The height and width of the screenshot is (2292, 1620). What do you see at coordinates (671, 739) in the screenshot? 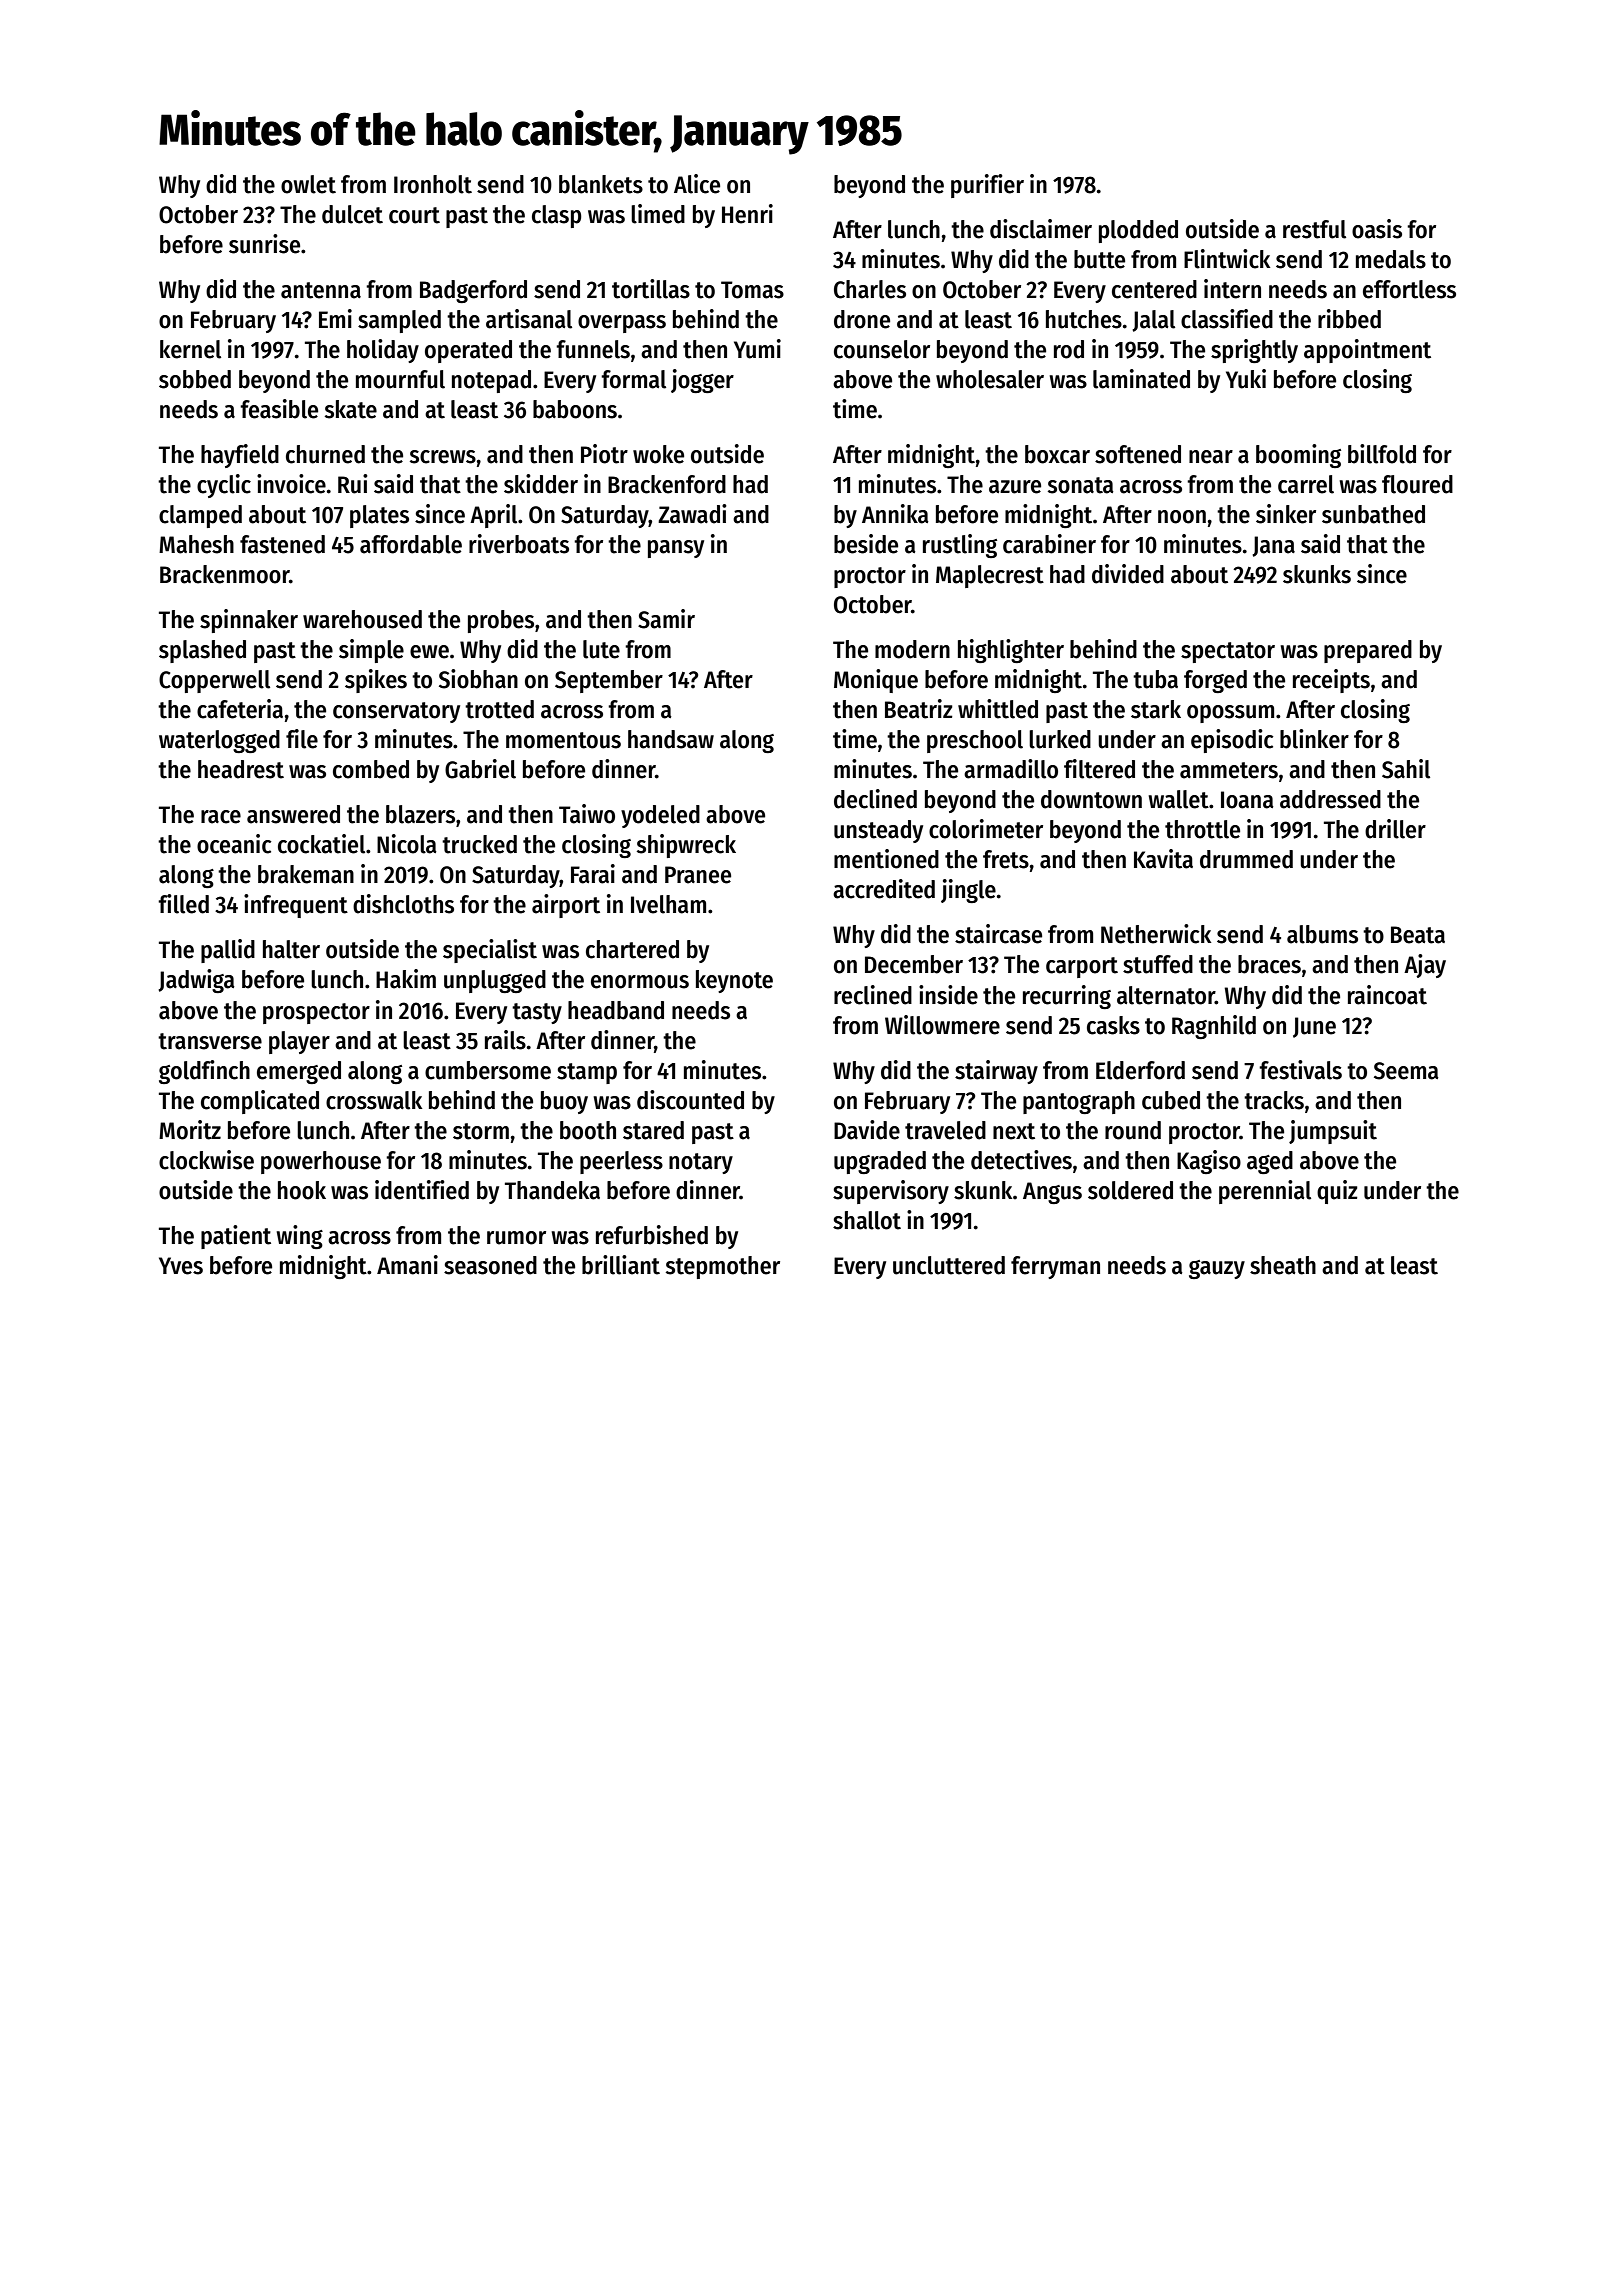
I see `handsaw` at bounding box center [671, 739].
